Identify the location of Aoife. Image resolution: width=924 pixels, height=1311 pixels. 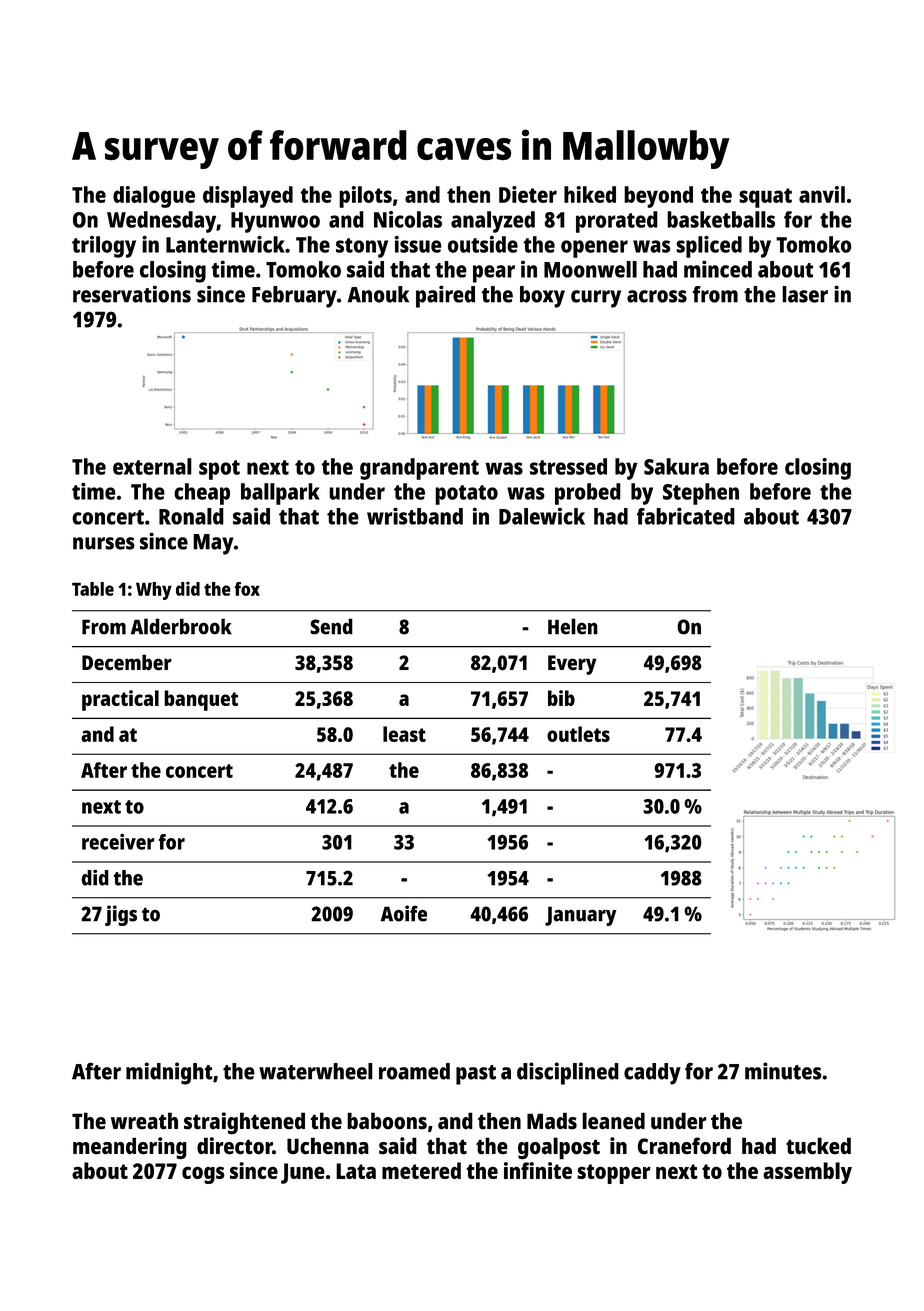
(404, 913).
